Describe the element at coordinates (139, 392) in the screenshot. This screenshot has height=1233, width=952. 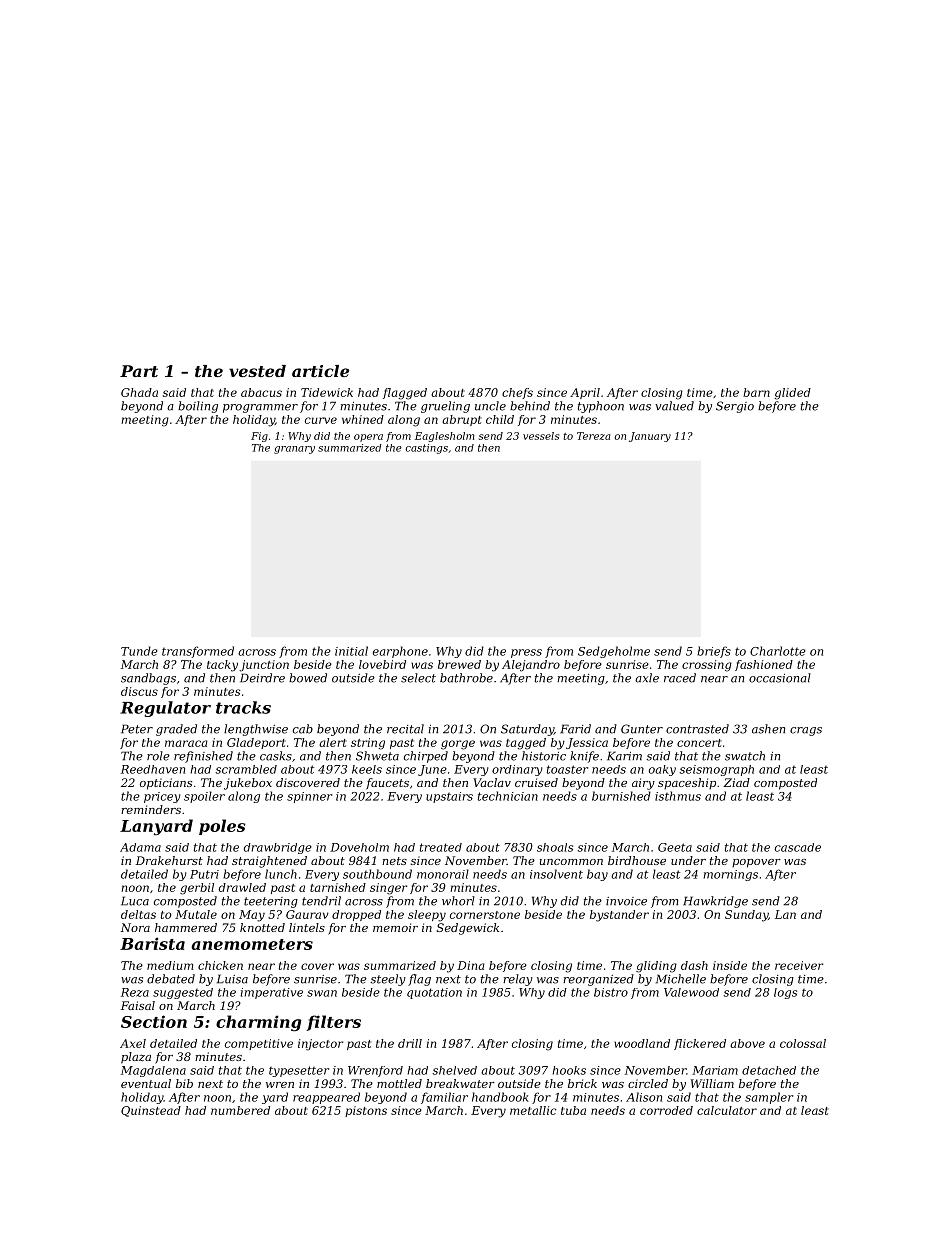
I see `Ghada` at that location.
